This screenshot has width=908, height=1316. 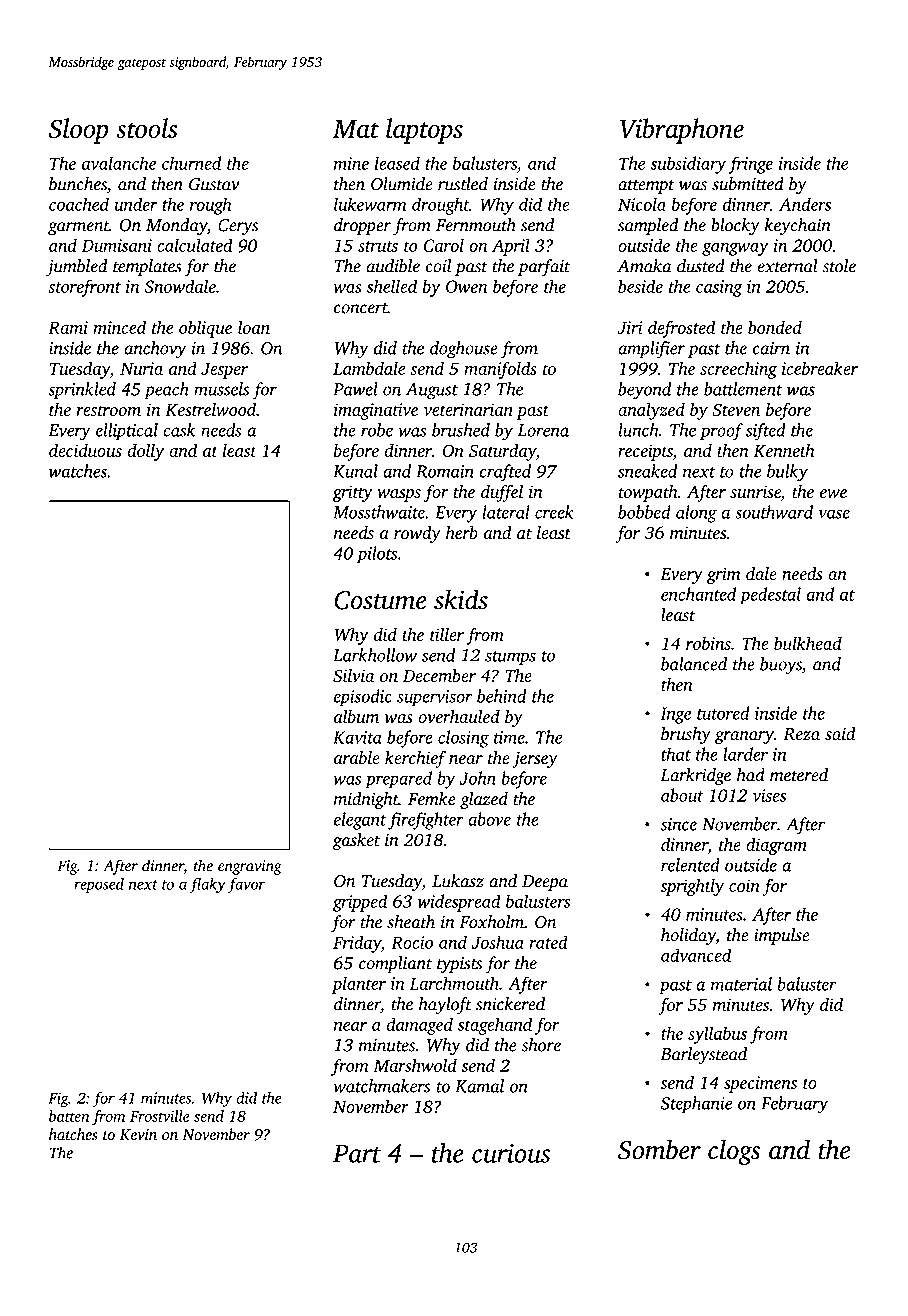 What do you see at coordinates (734, 1152) in the screenshot?
I see `clogs` at bounding box center [734, 1152].
